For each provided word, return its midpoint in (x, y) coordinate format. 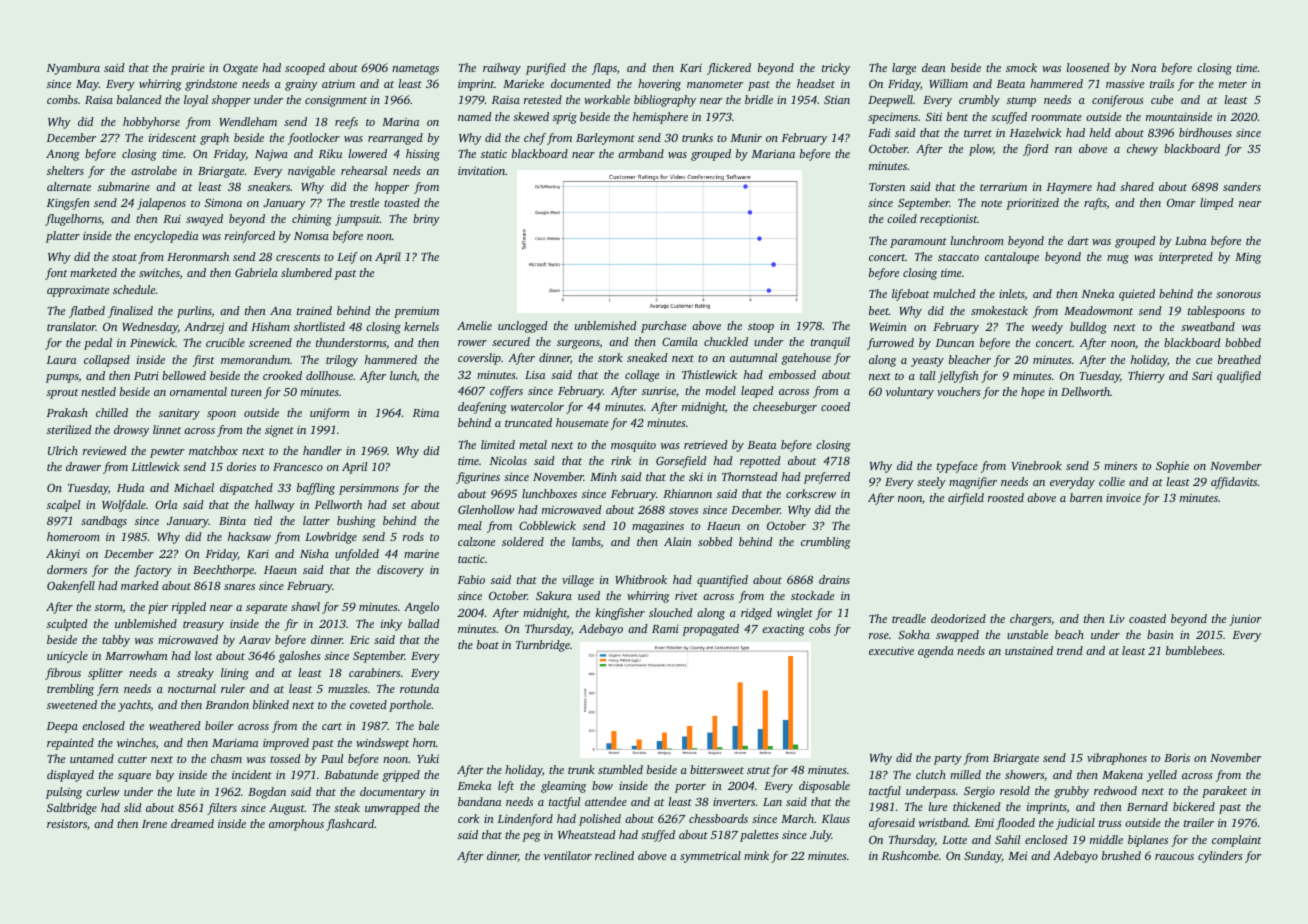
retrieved (706, 444)
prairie (188, 69)
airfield (966, 499)
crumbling (826, 543)
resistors (67, 823)
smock (1021, 67)
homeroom (73, 536)
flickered (729, 69)
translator (71, 326)
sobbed (715, 541)
